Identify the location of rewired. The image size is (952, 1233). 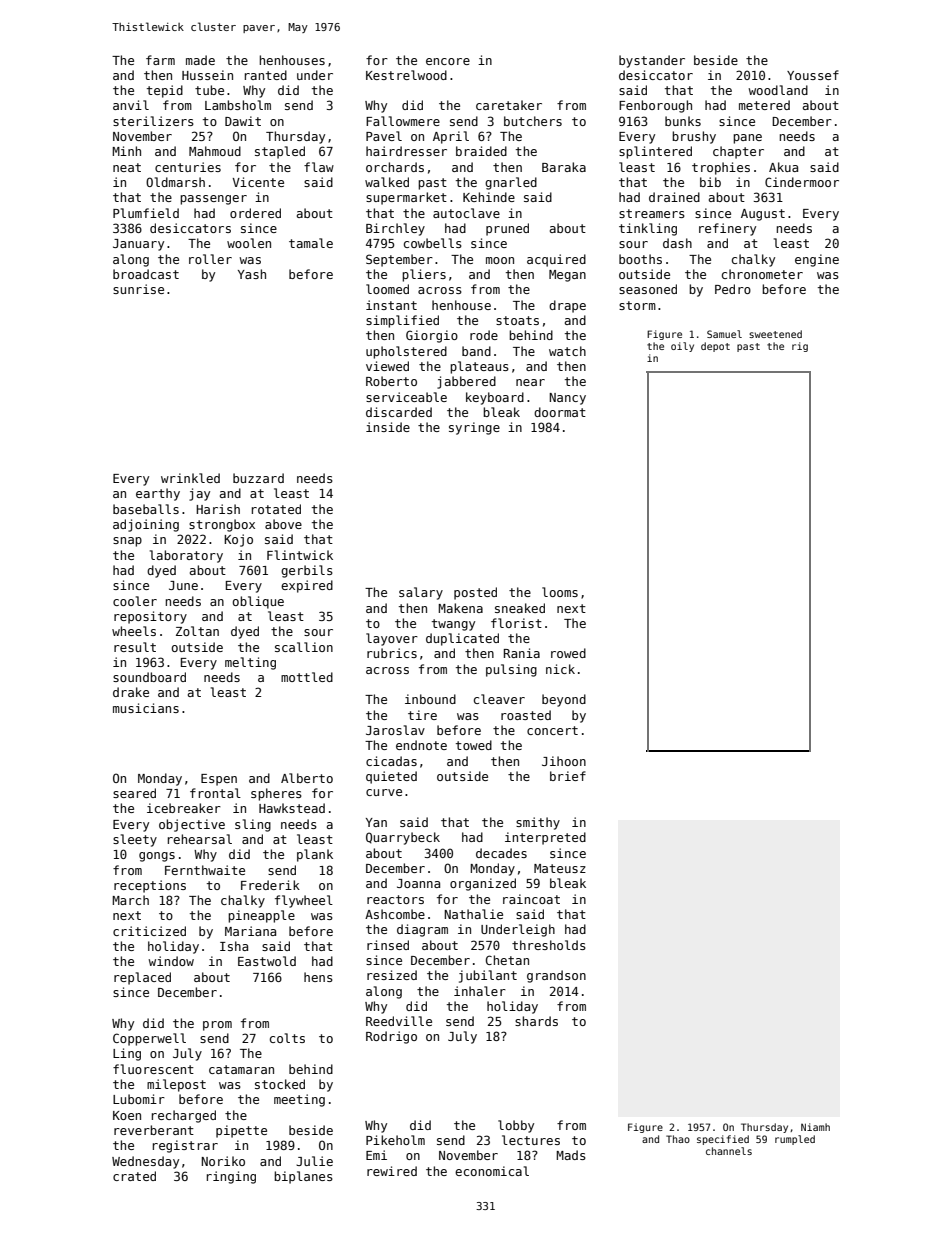
(392, 1171).
